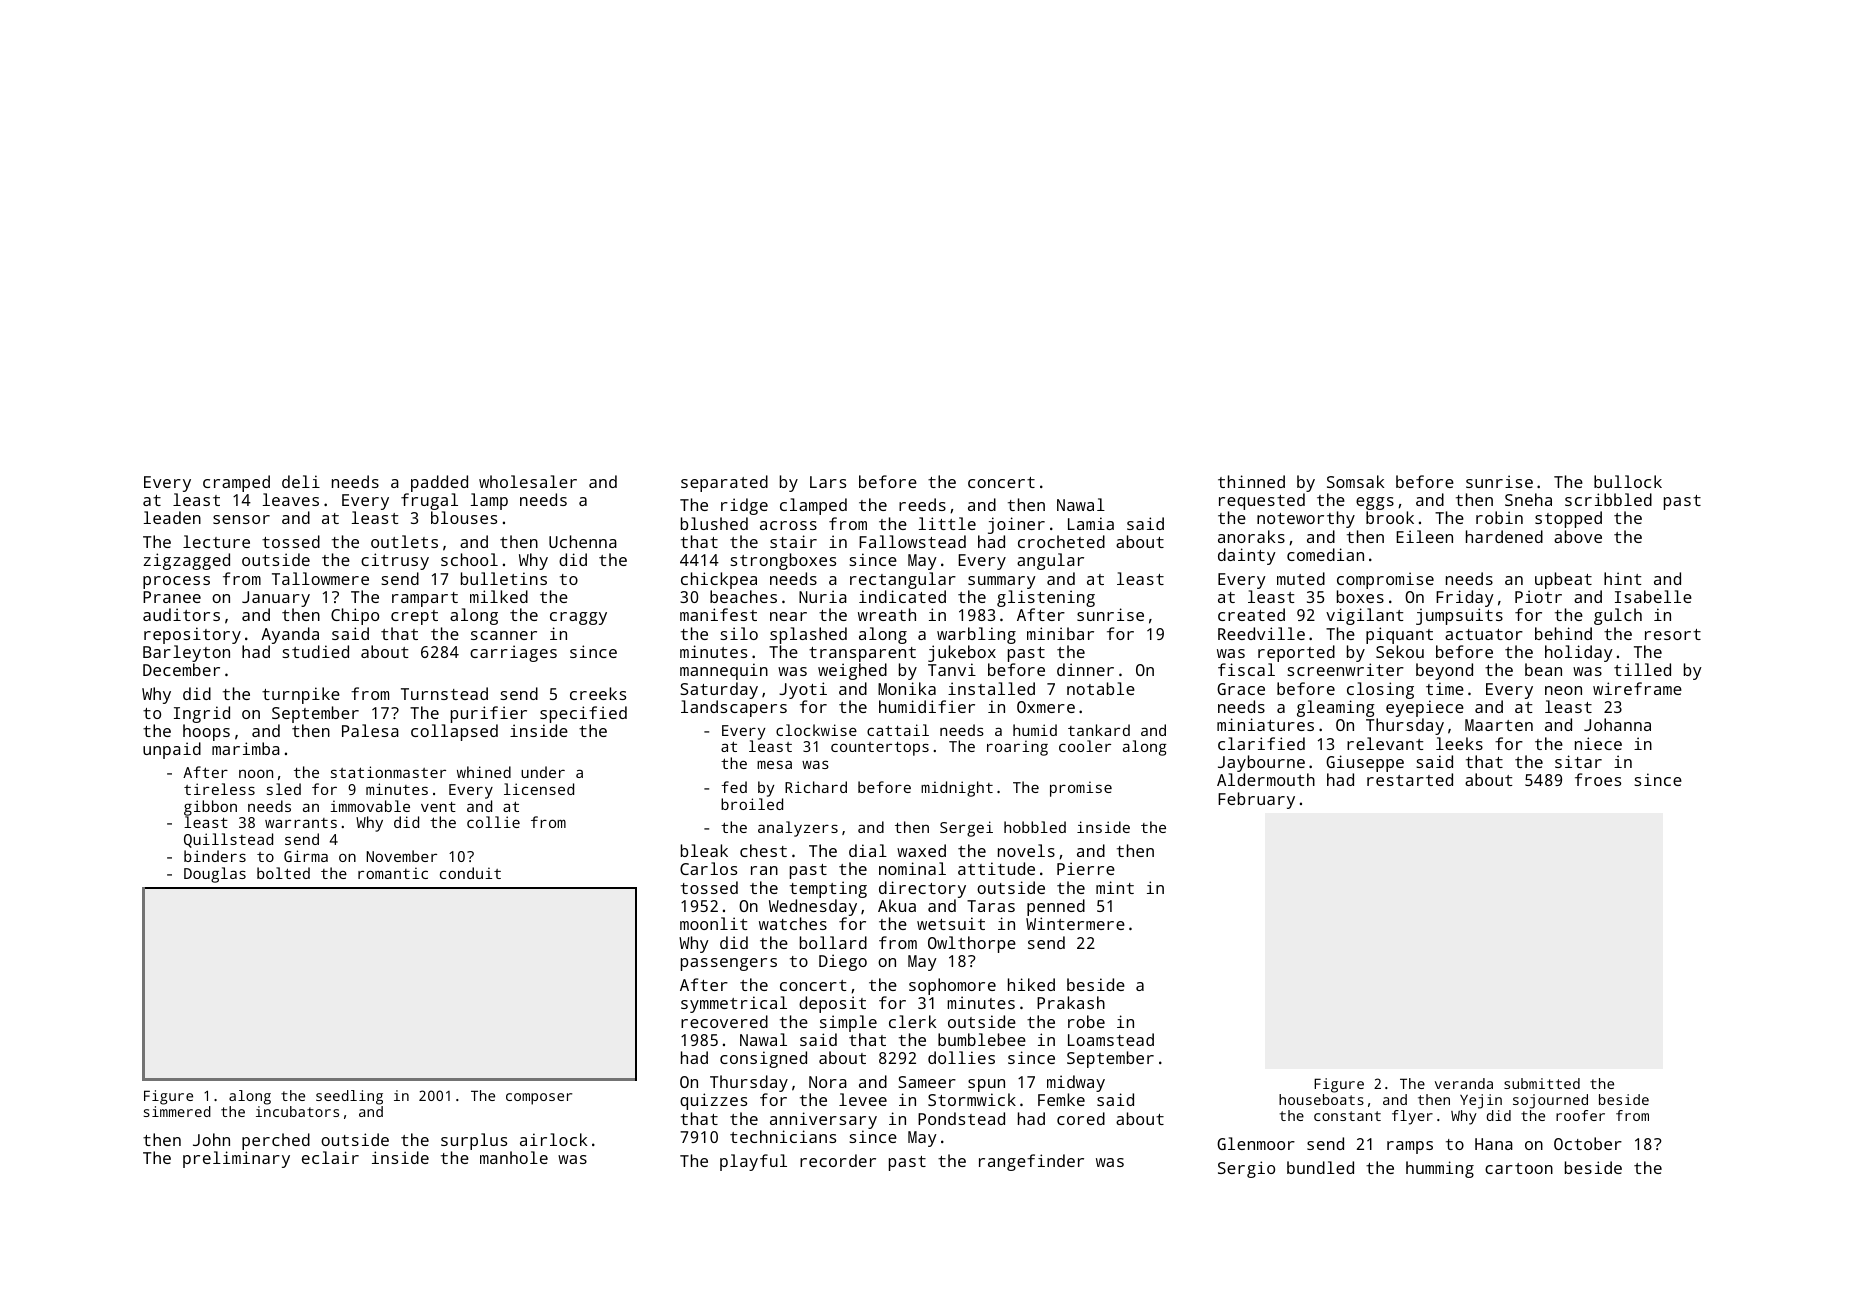 The height and width of the screenshot is (1311, 1854). Describe the element at coordinates (301, 481) in the screenshot. I see `deli` at that location.
